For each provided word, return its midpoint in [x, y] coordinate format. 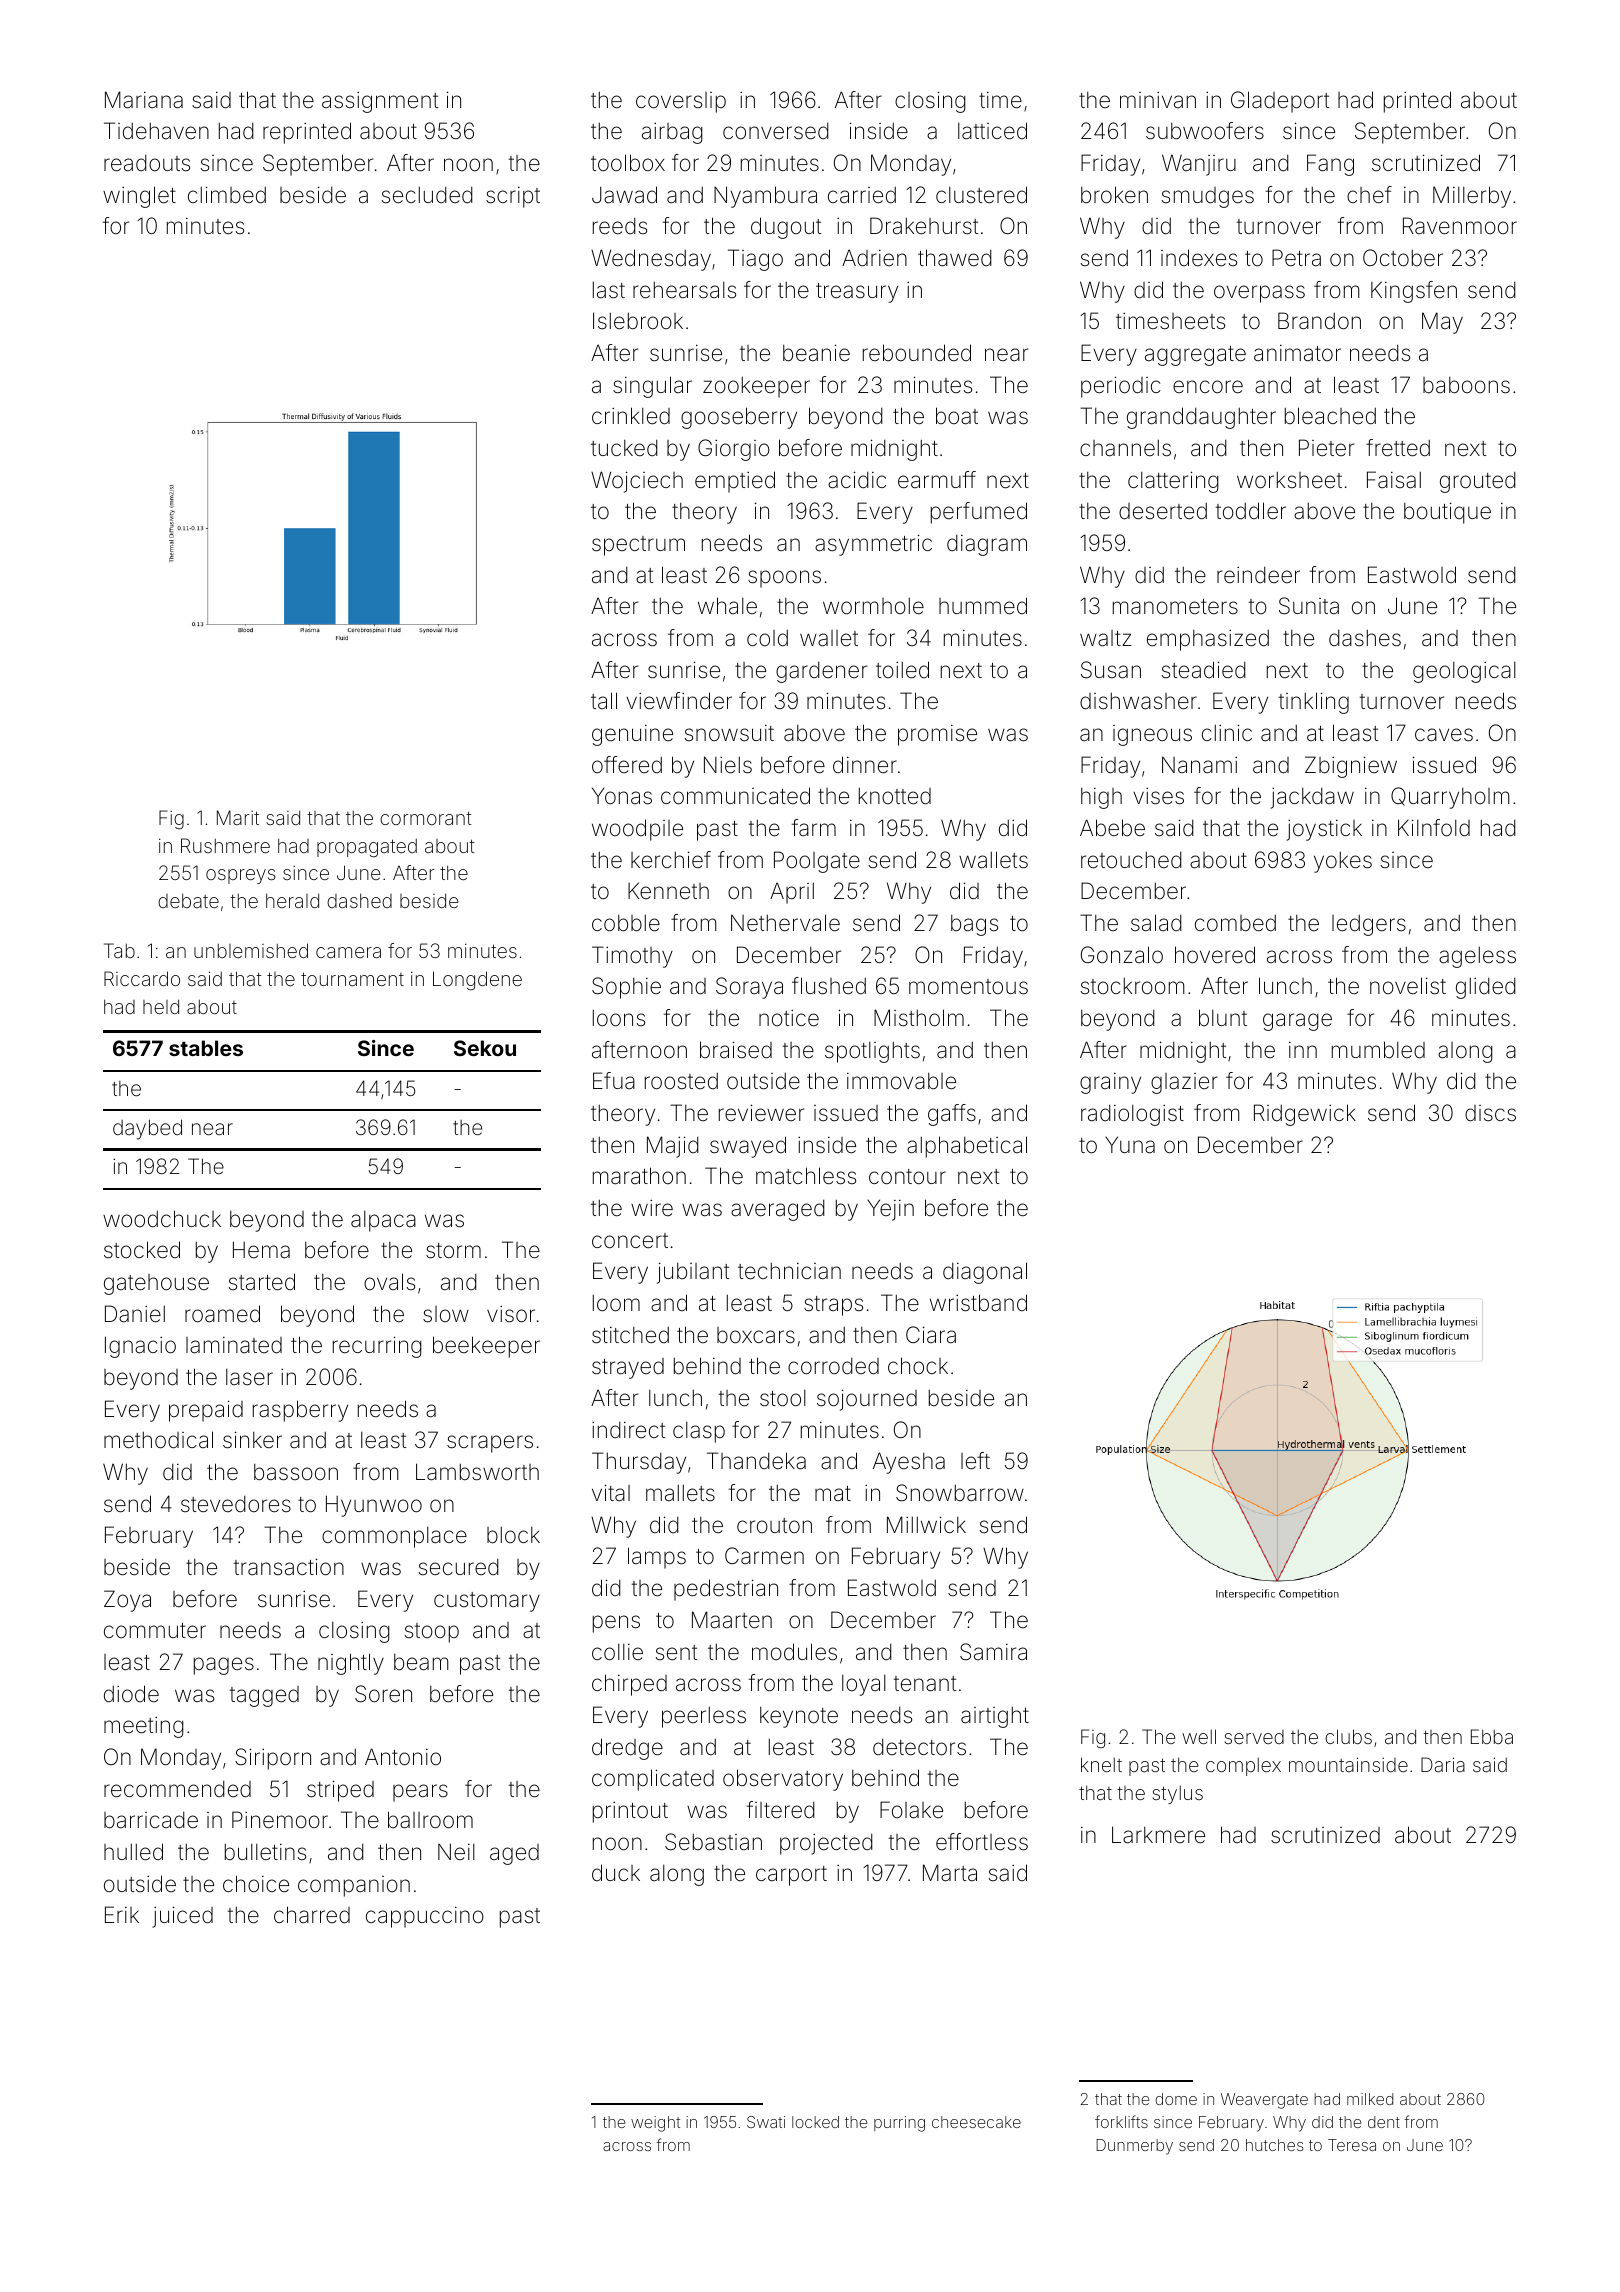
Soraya [749, 988]
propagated [367, 848]
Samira [993, 1652]
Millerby [1472, 197]
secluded [427, 195]
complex [1243, 1767]
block [513, 1535]
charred [312, 1915]
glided [1486, 988]
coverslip [681, 102]
